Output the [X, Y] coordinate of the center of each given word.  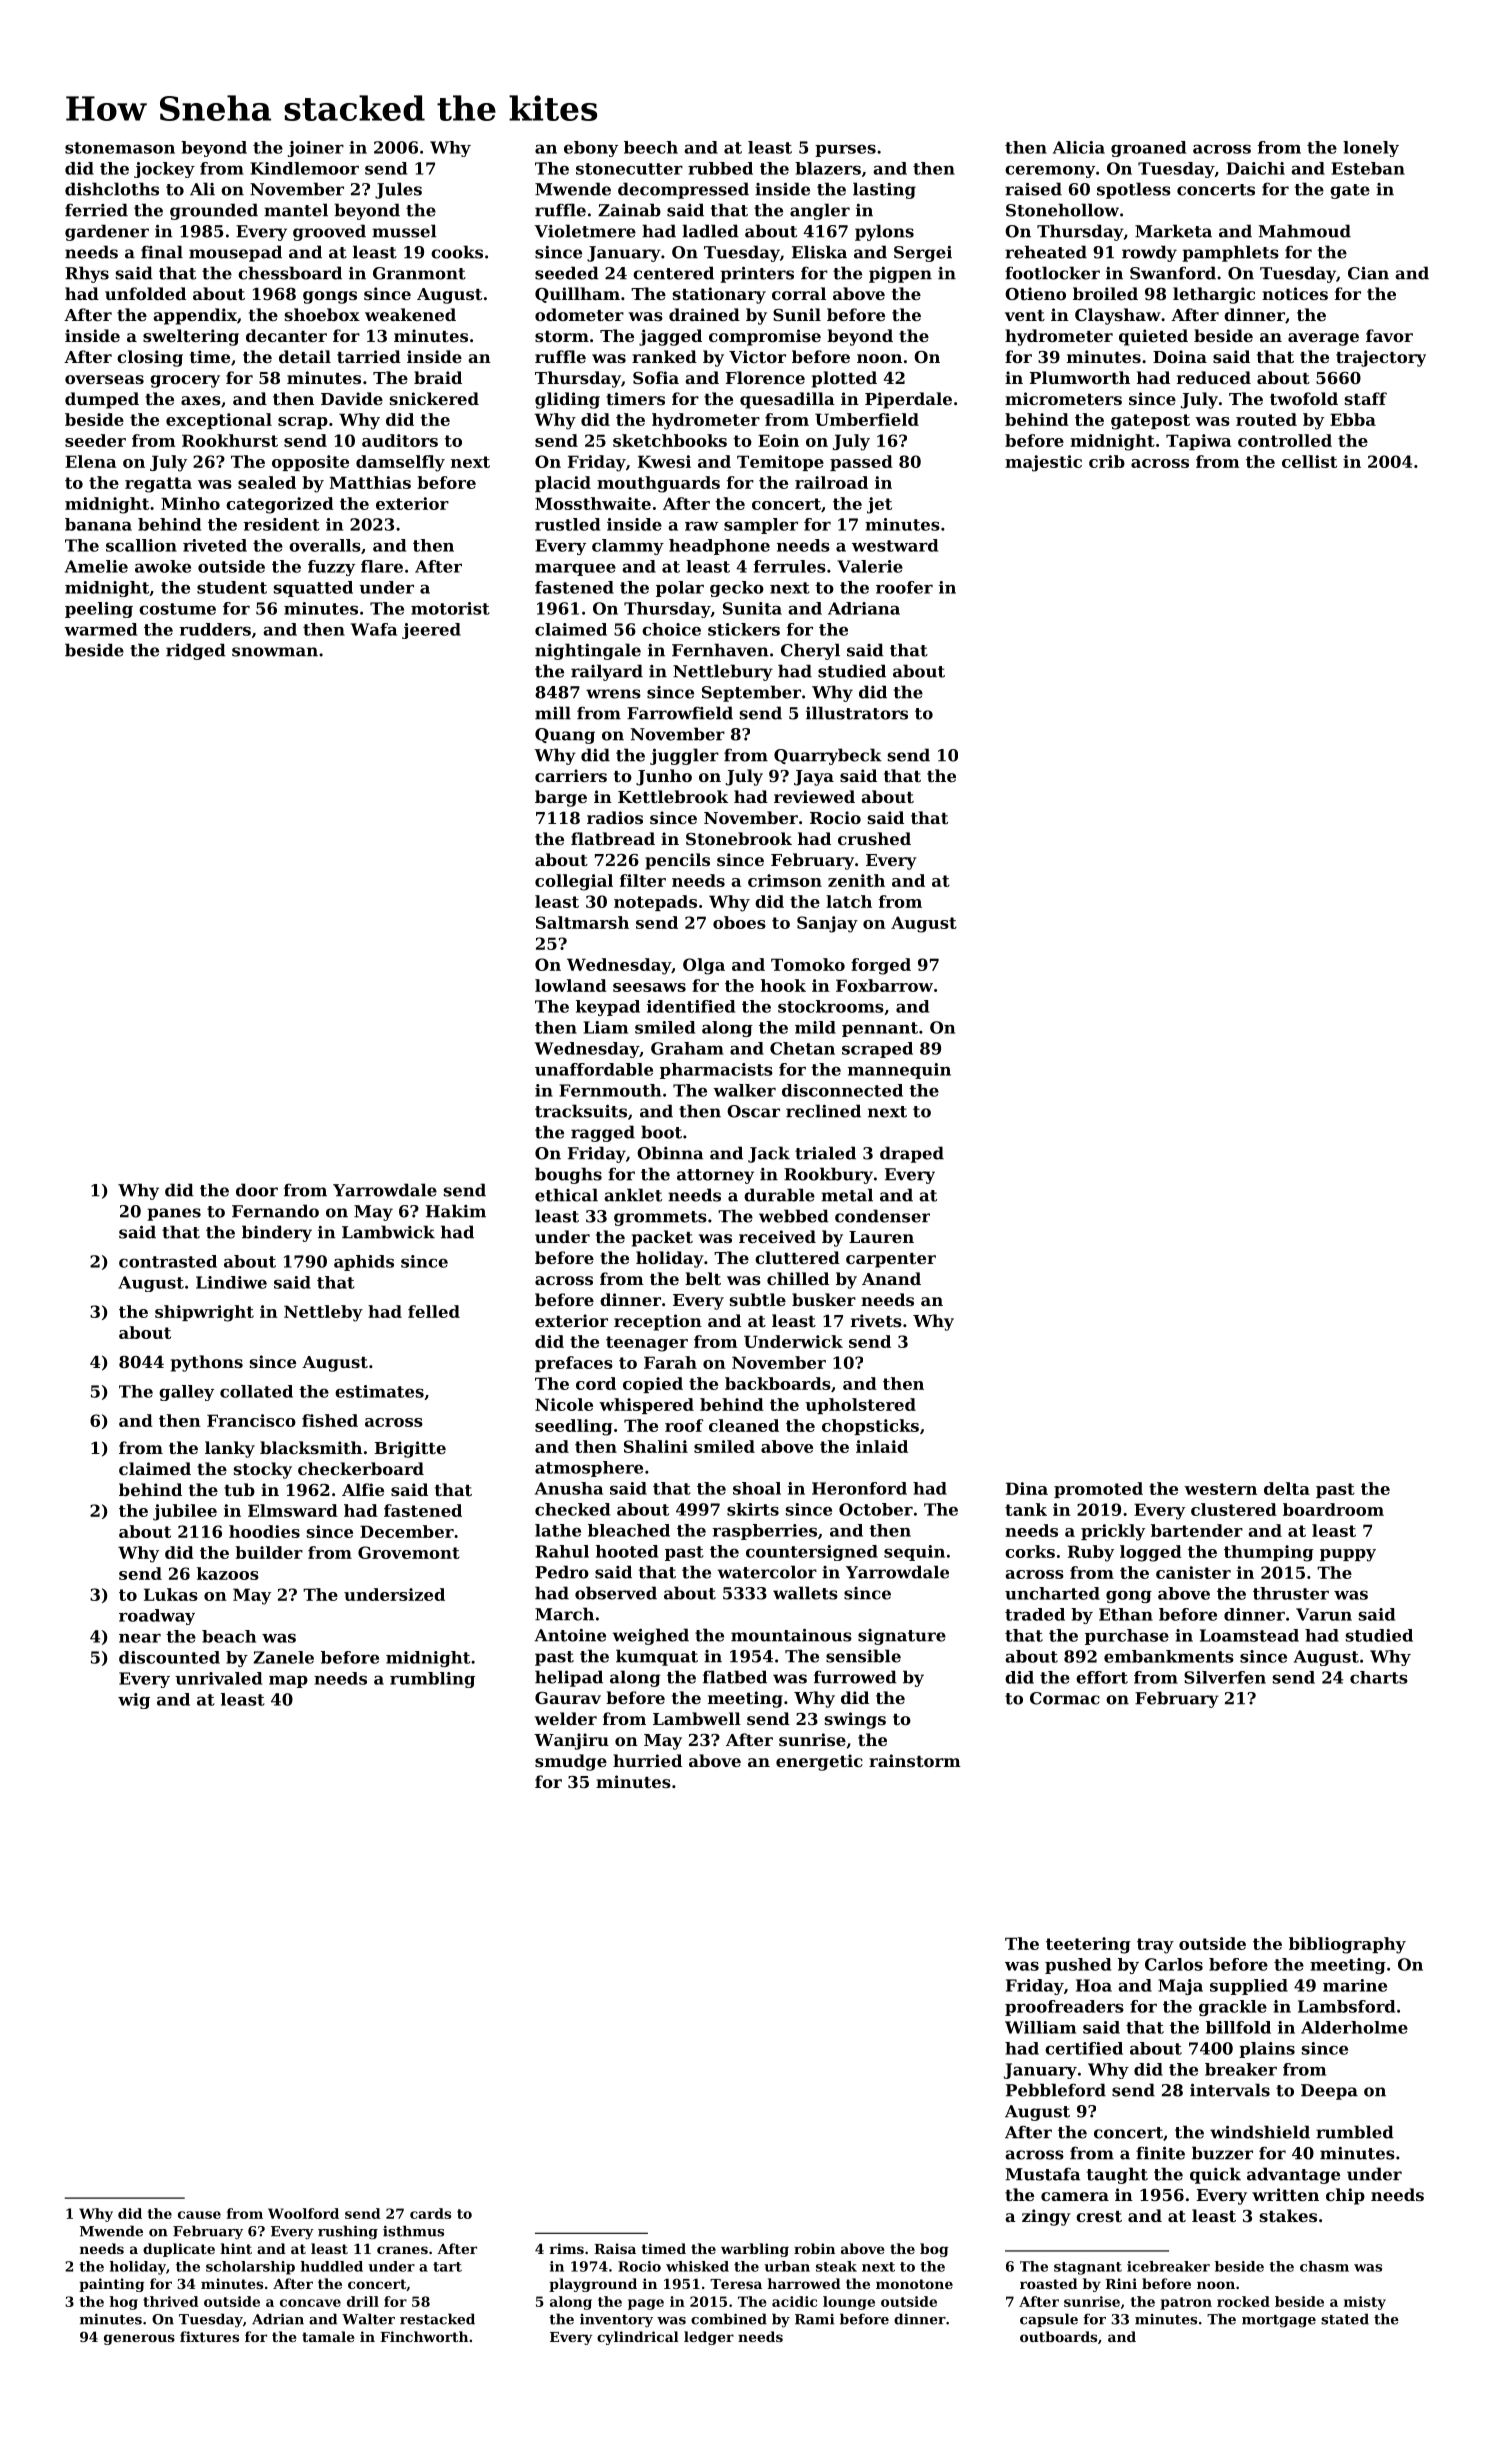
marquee [575, 569]
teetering [1088, 1945]
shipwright [204, 1313]
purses [845, 150]
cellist [1309, 461]
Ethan [1126, 1614]
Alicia [1079, 147]
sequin [914, 1553]
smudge [571, 1762]
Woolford [303, 2213]
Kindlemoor [305, 168]
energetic [819, 1762]
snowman [275, 652]
